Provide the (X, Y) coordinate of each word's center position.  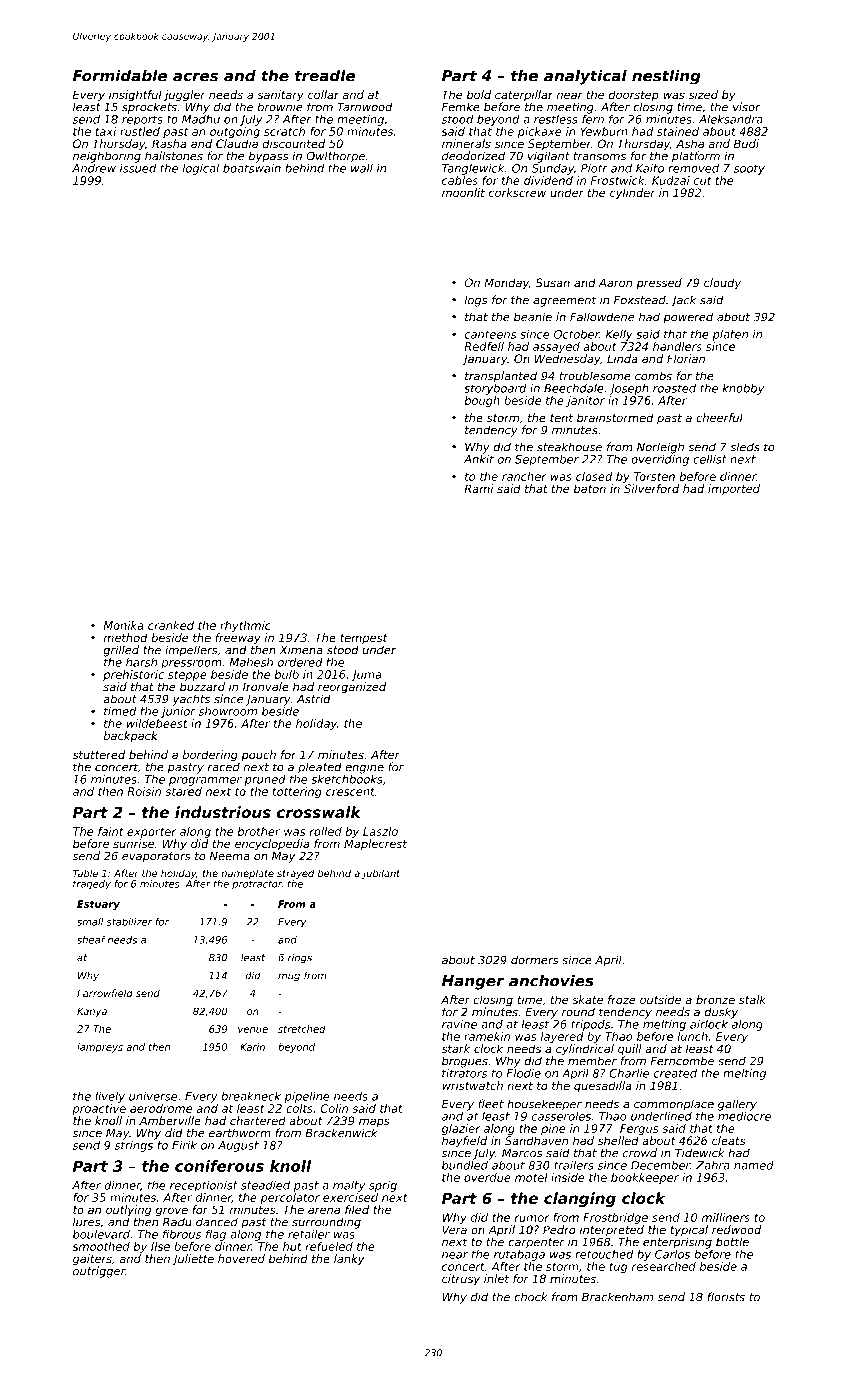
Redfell (484, 346)
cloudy (722, 284)
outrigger (99, 1272)
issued (138, 168)
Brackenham (617, 1297)
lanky (349, 1260)
